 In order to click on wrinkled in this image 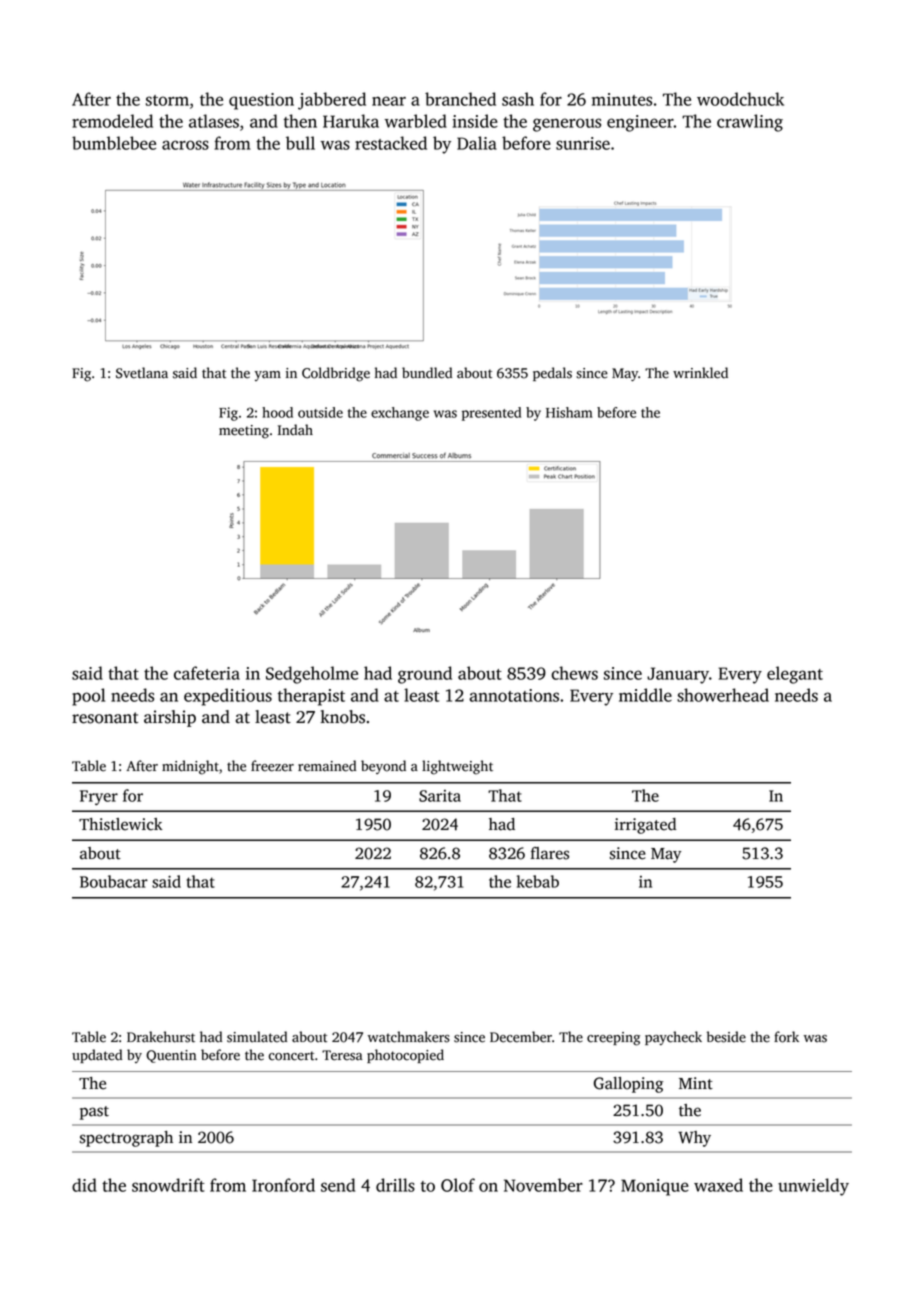, I will do `click(700, 373)`.
